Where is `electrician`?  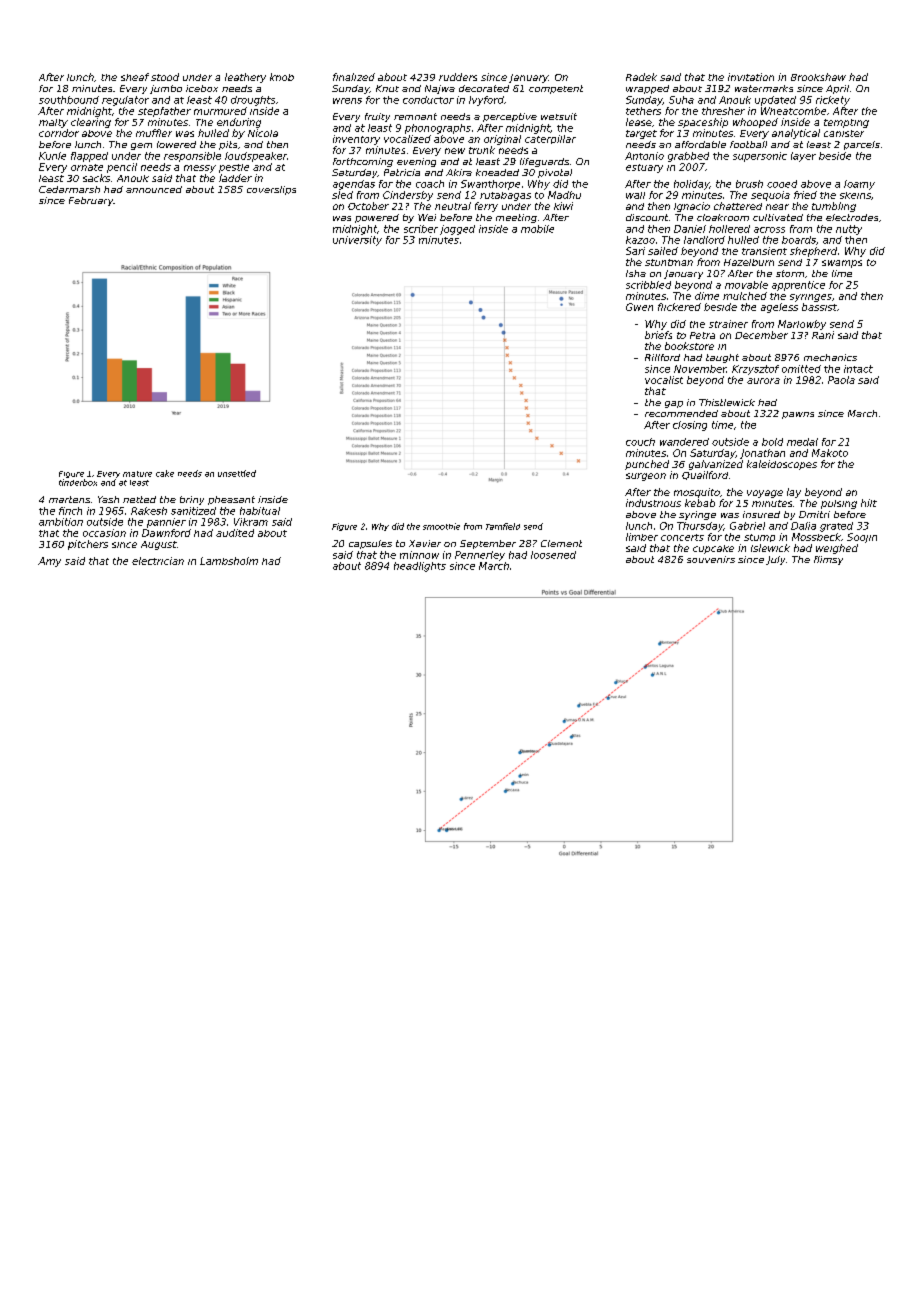 electrician is located at coordinates (158, 561).
